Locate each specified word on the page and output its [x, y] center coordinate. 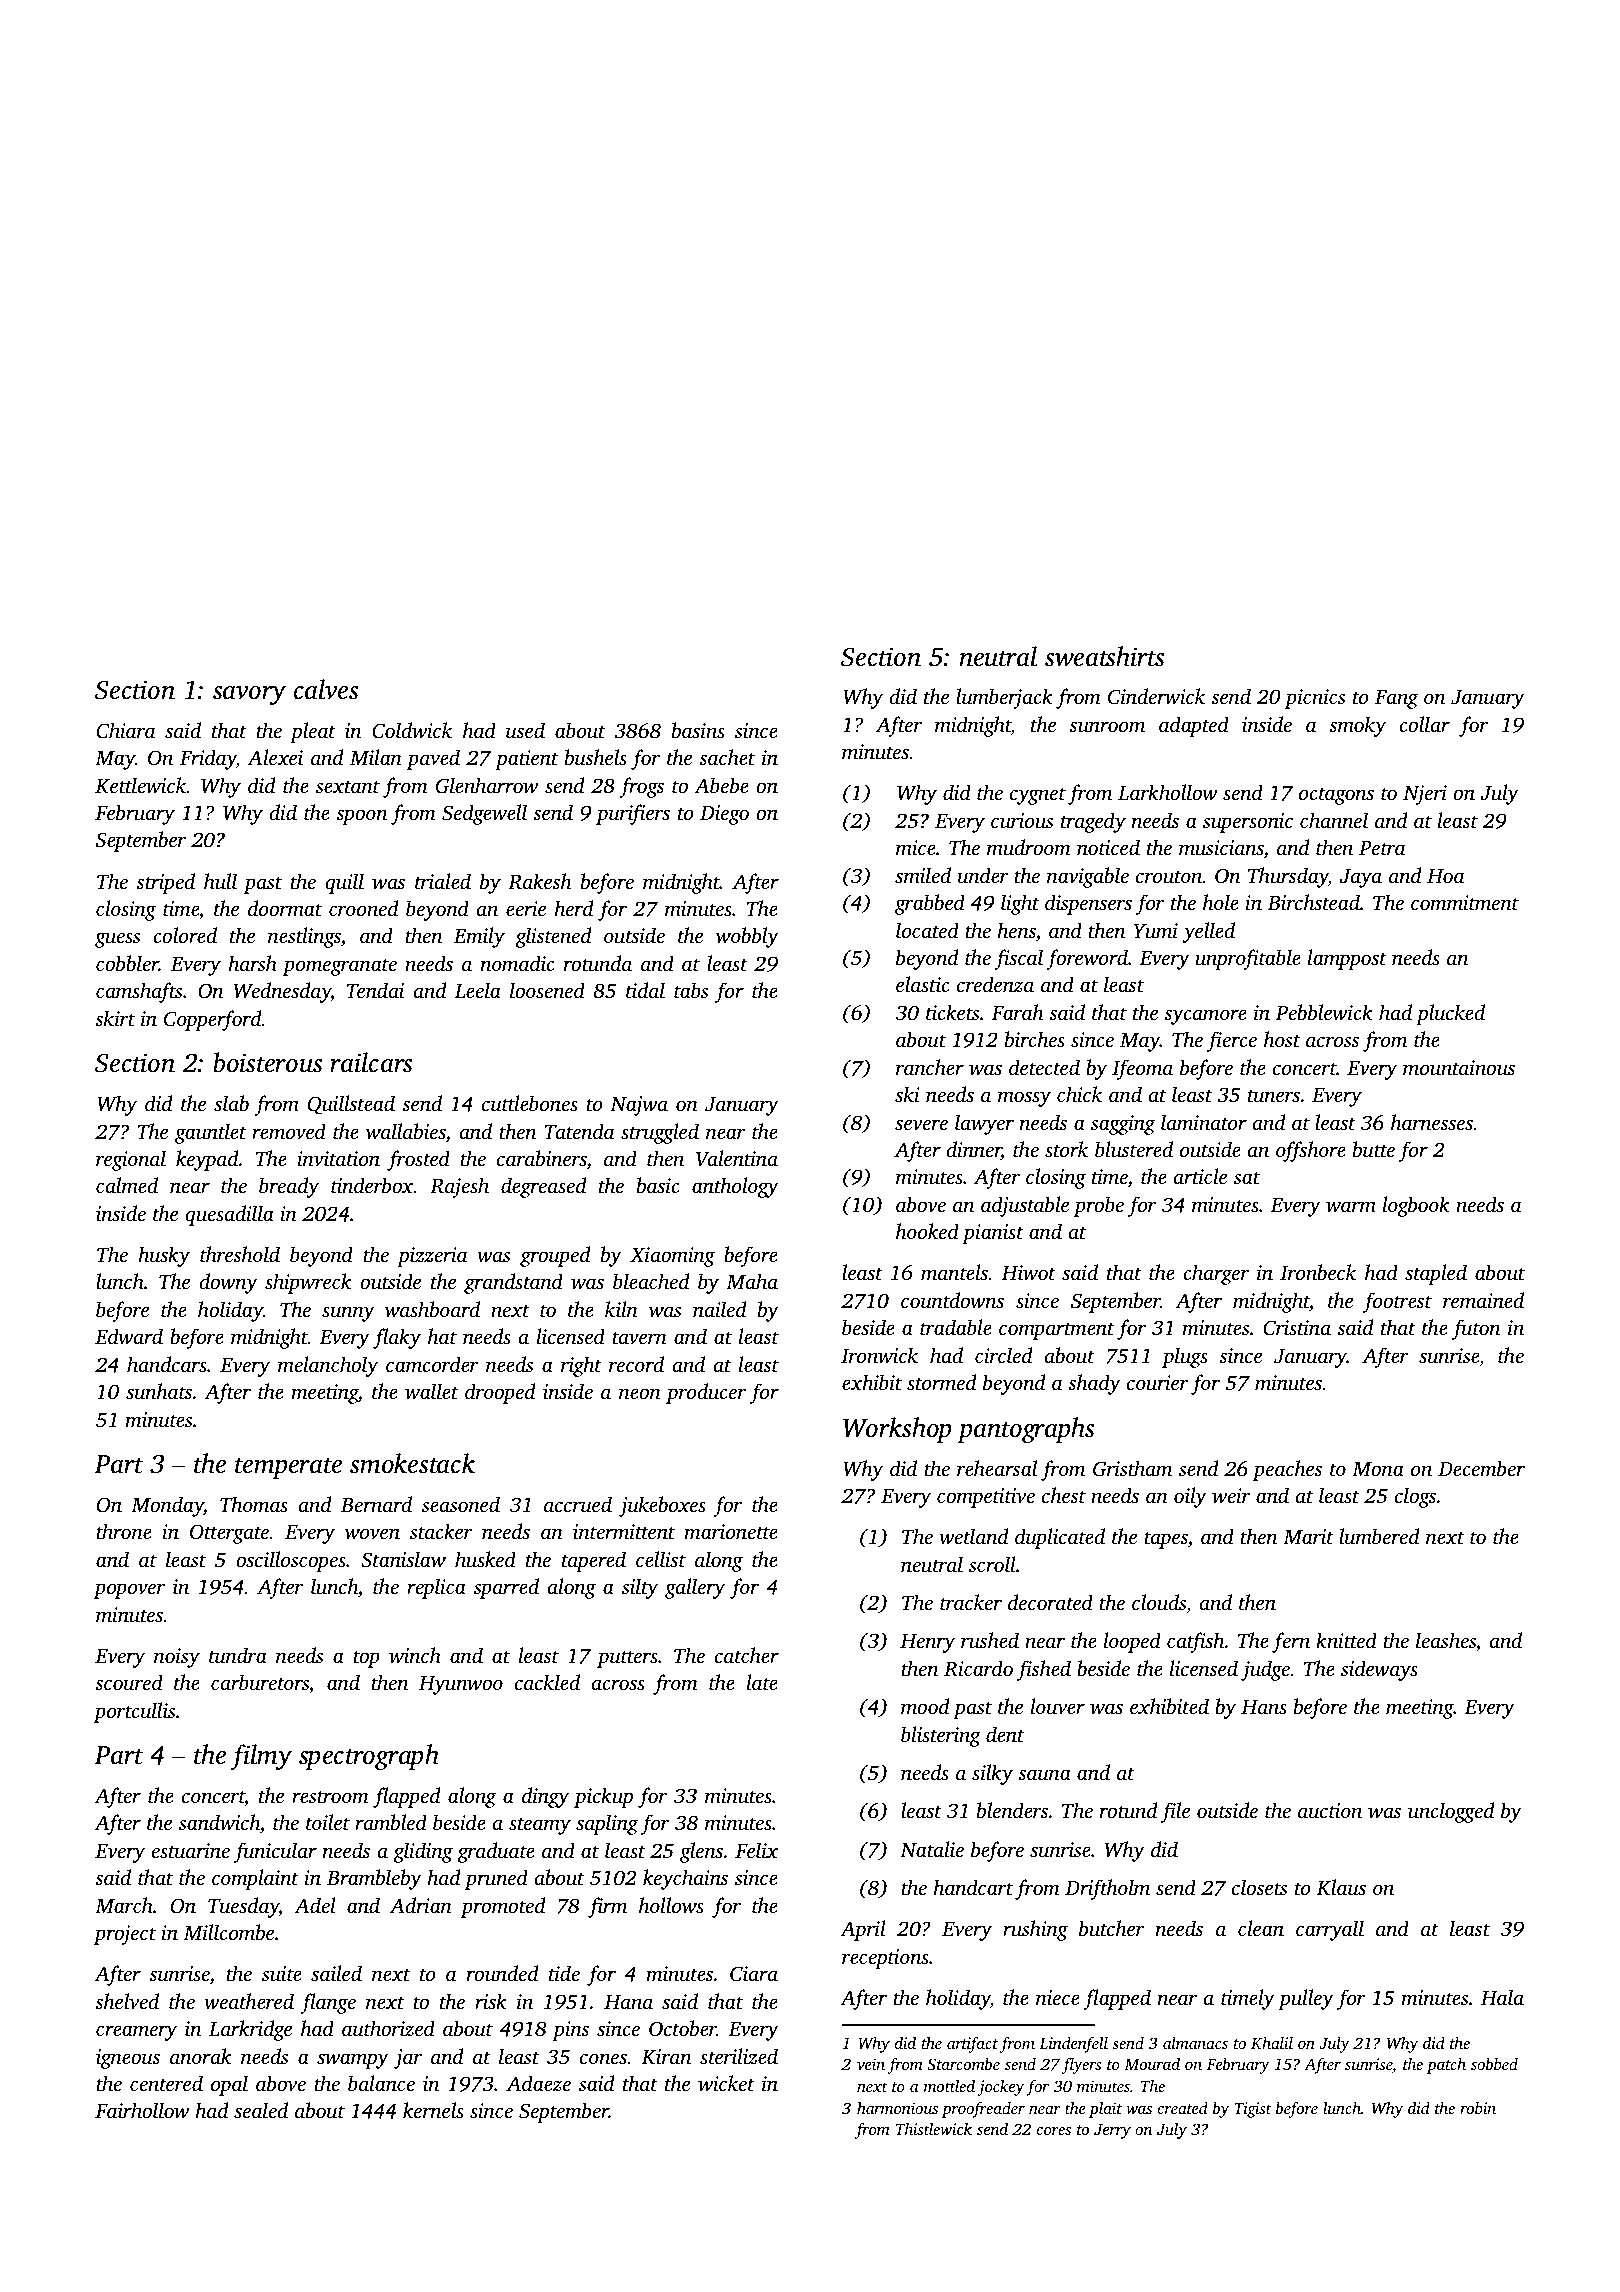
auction [1330, 1810]
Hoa [1445, 876]
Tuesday [243, 1907]
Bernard [376, 1504]
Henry [927, 1643]
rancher [930, 1067]
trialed [443, 881]
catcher [747, 1655]
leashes [1446, 1640]
